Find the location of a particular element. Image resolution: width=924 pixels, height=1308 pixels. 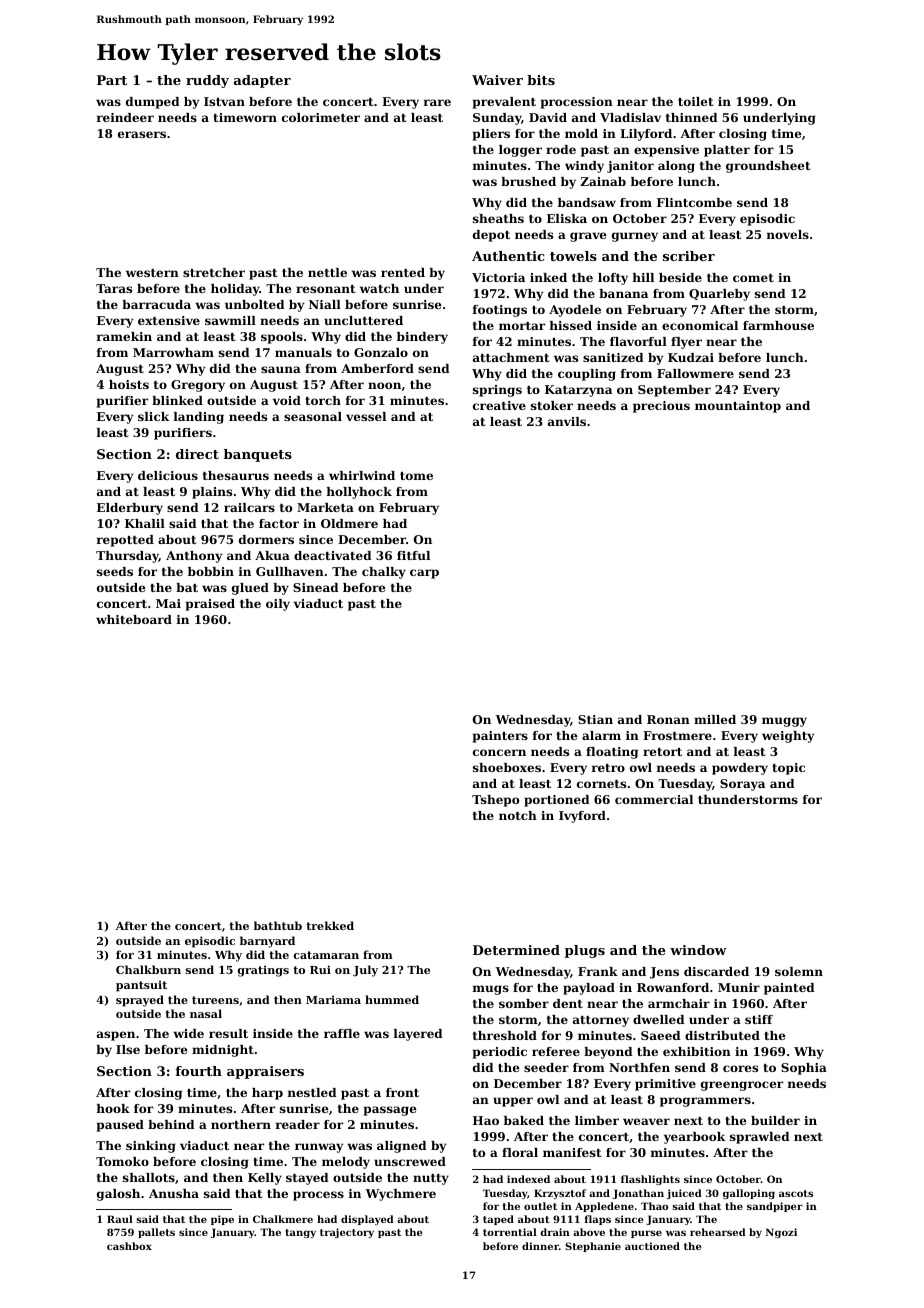

Tshepo is located at coordinates (495, 801).
